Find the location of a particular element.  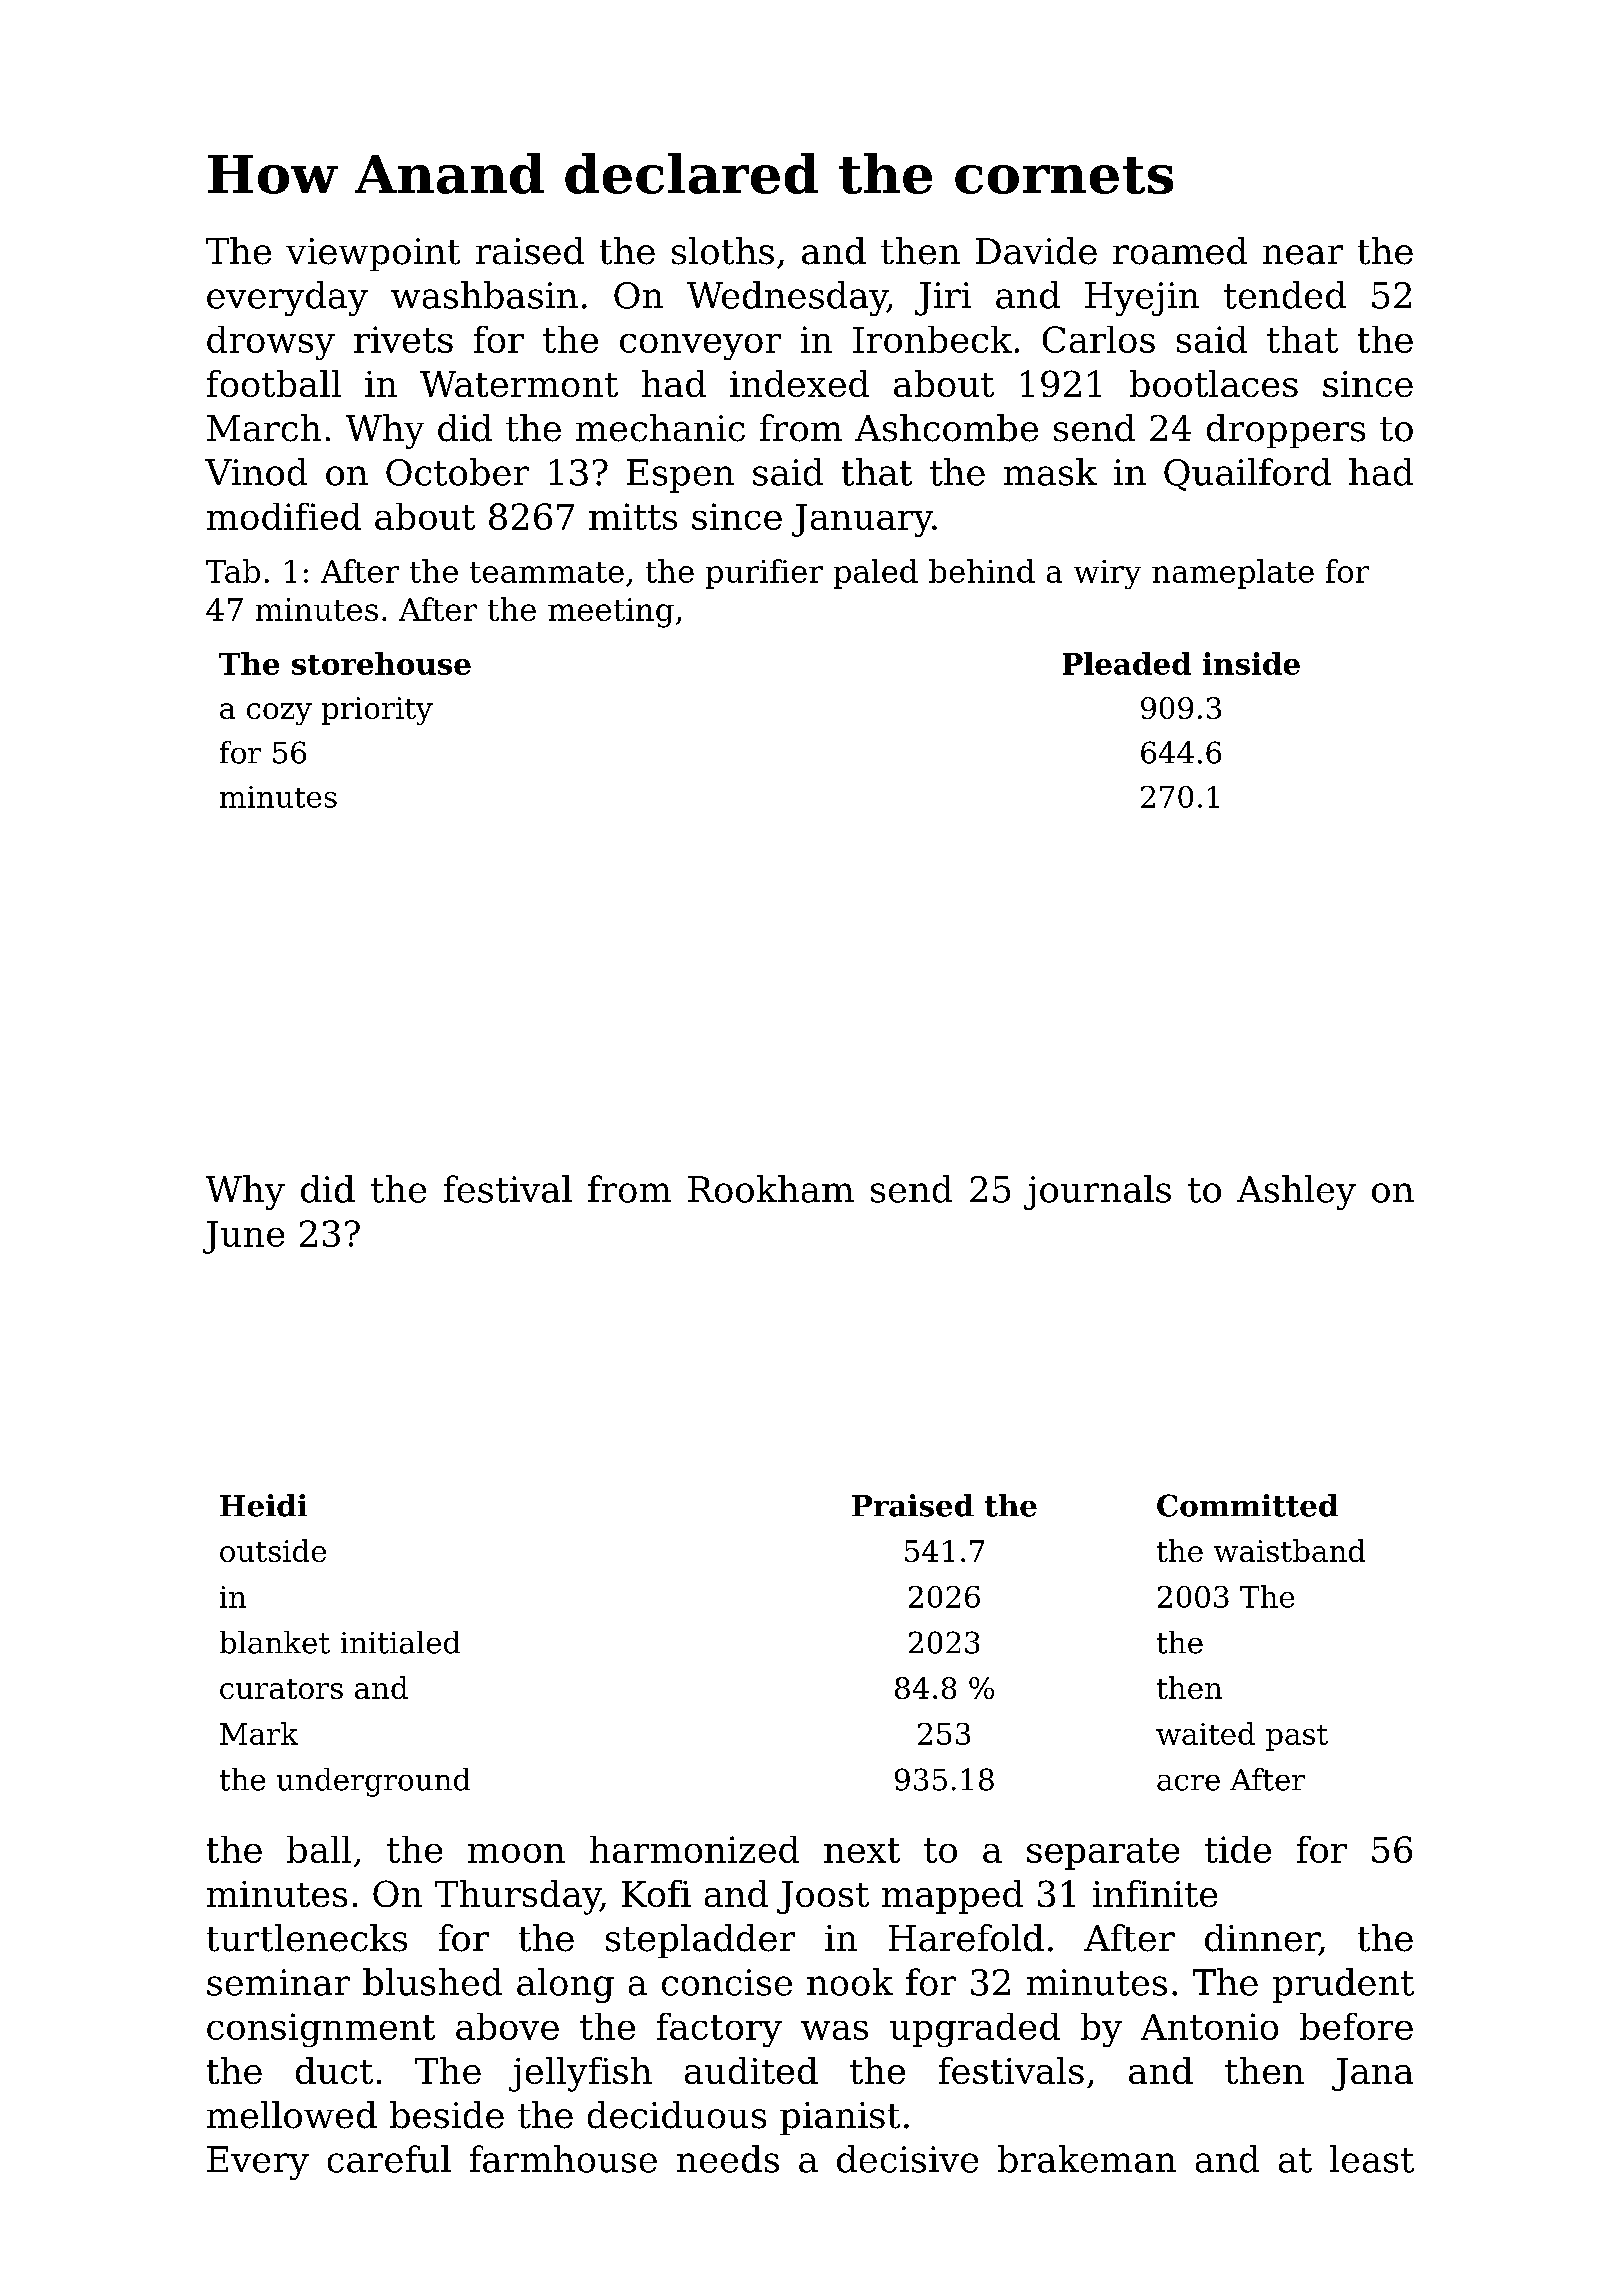

bootlaces is located at coordinates (1214, 383).
